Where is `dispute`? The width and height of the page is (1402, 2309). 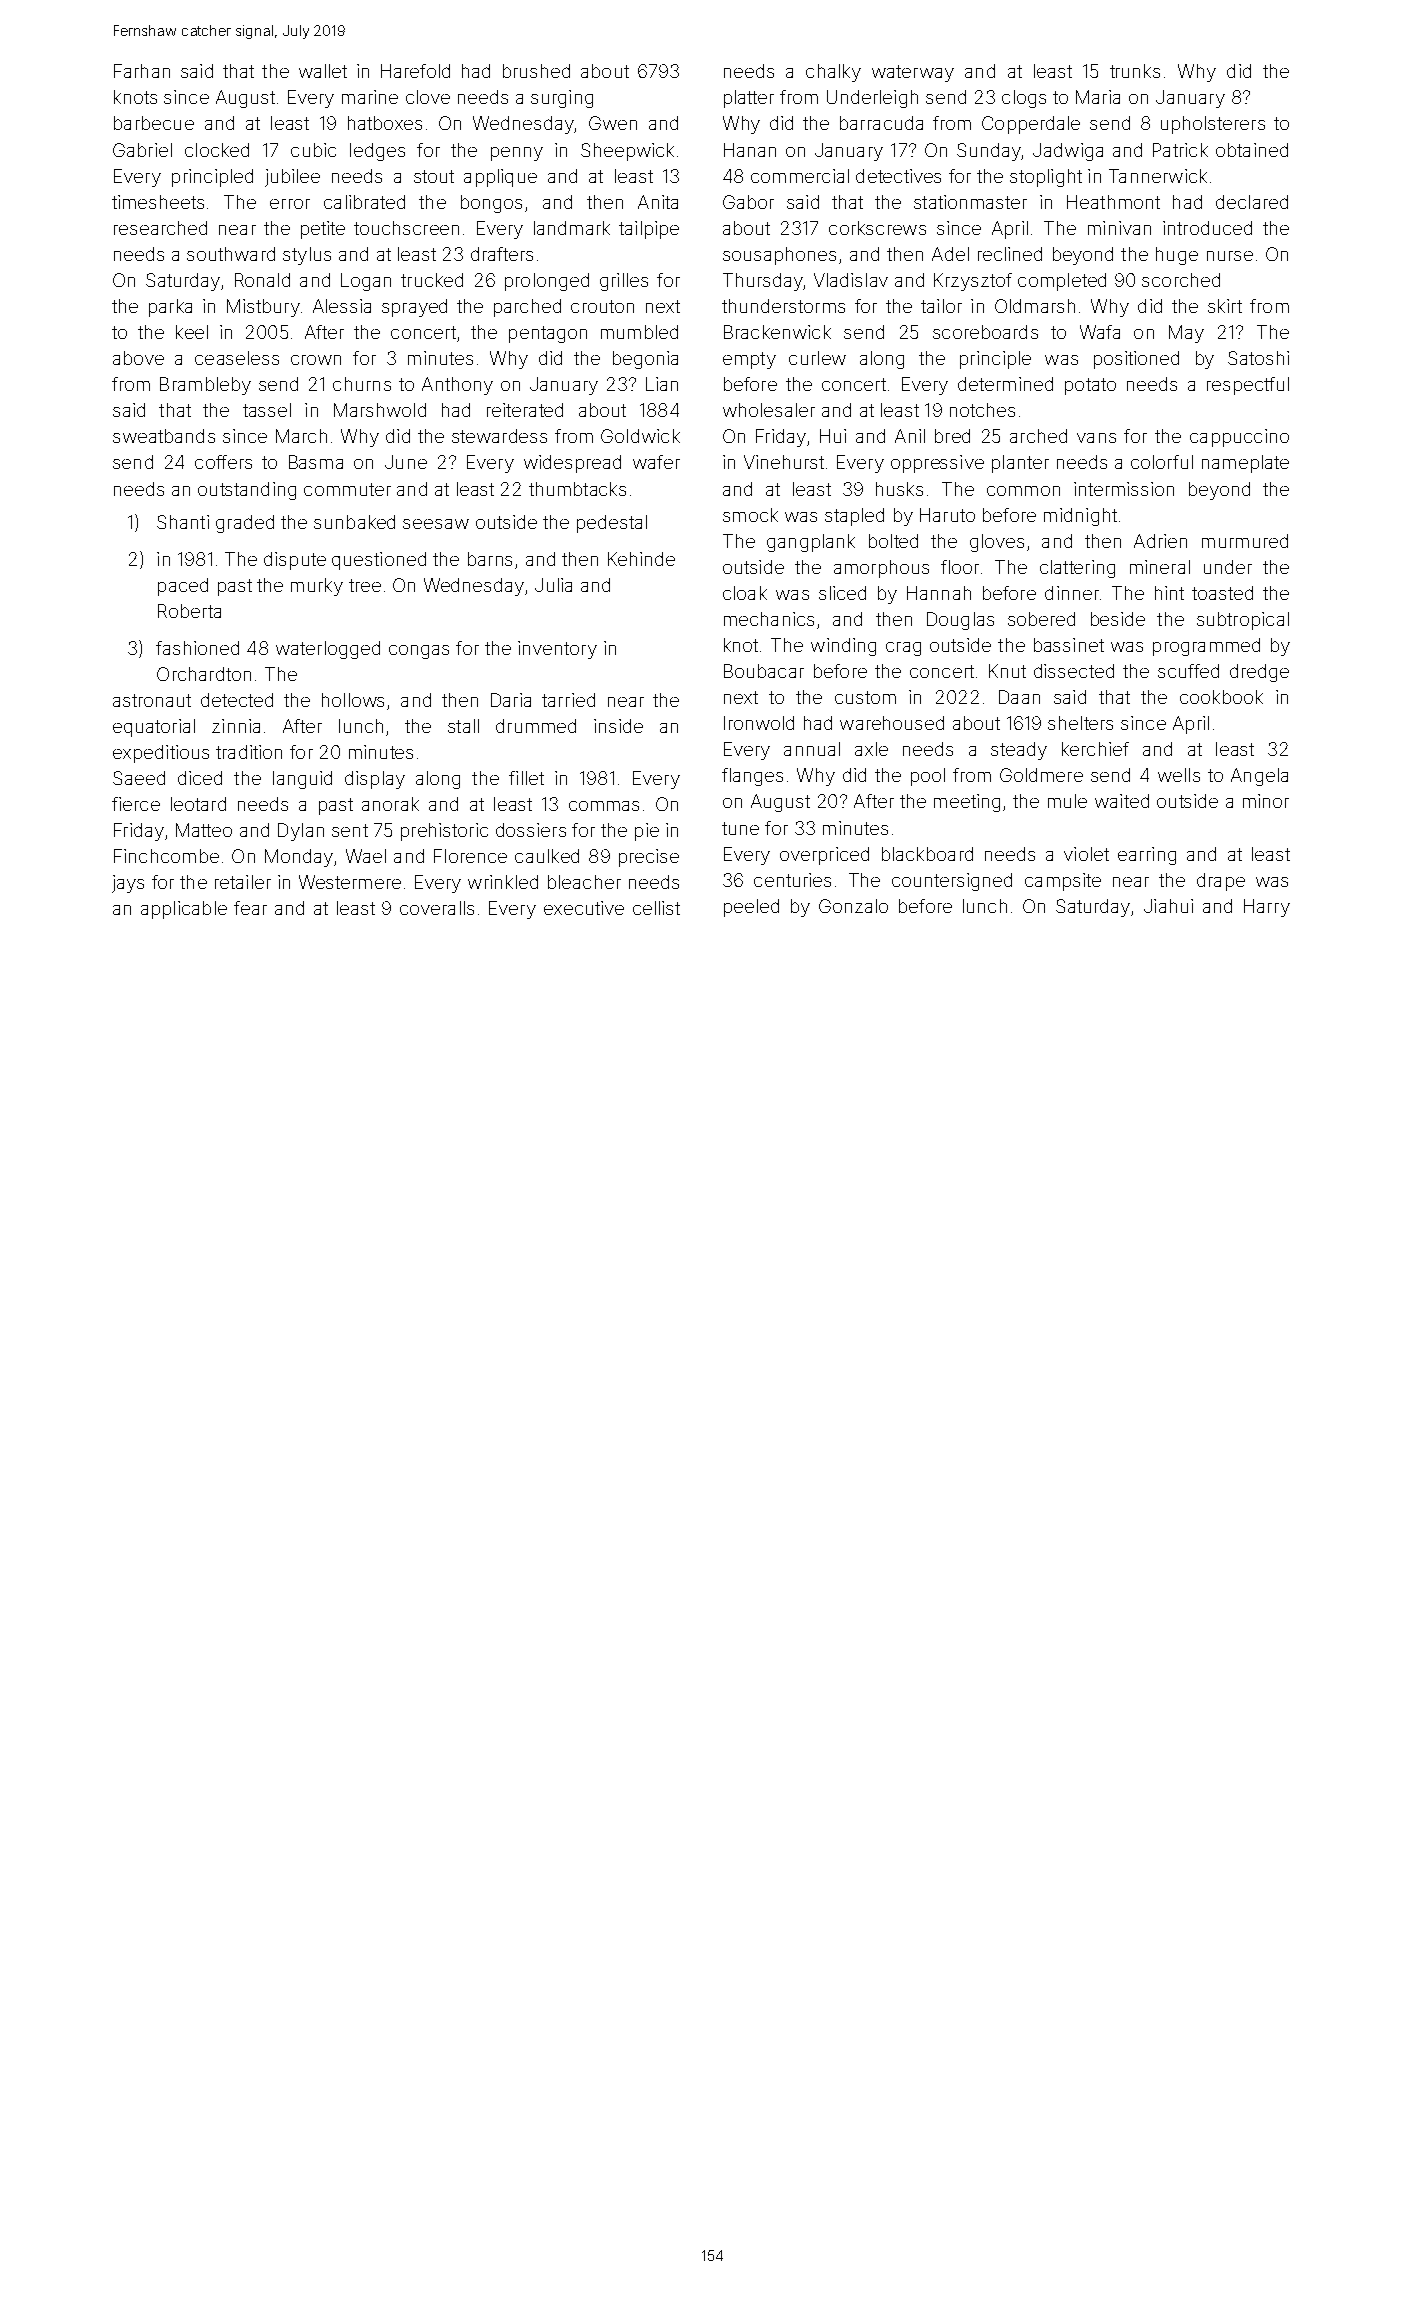 dispute is located at coordinates (295, 561).
